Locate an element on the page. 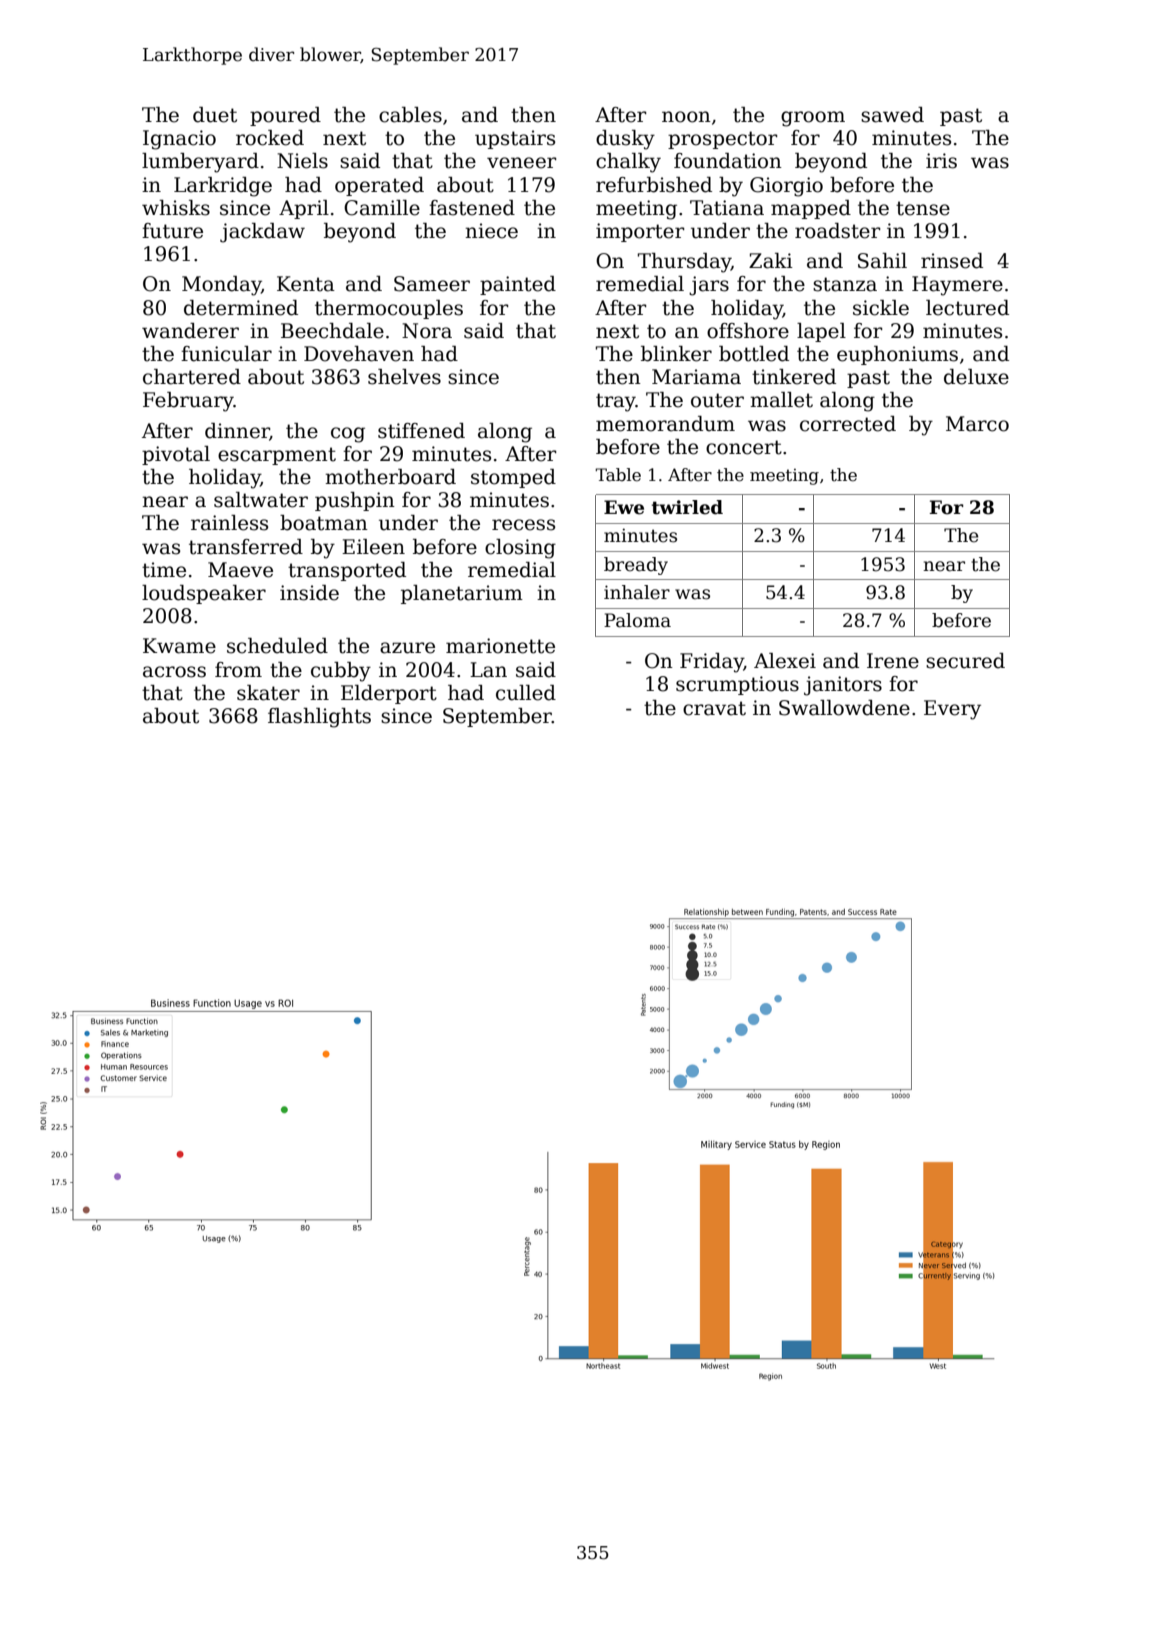  time is located at coordinates (164, 570).
